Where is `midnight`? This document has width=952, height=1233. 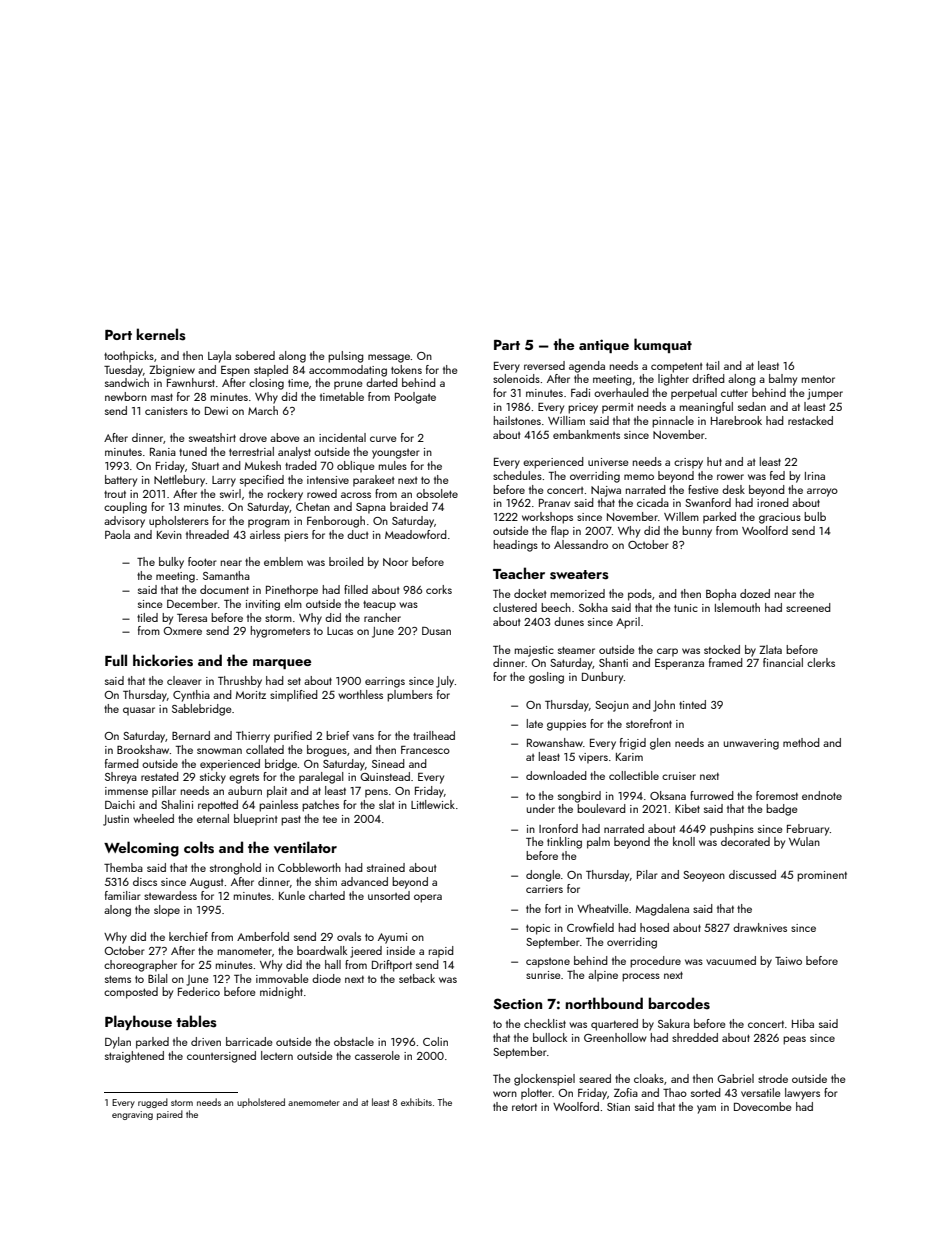 midnight is located at coordinates (281, 993).
